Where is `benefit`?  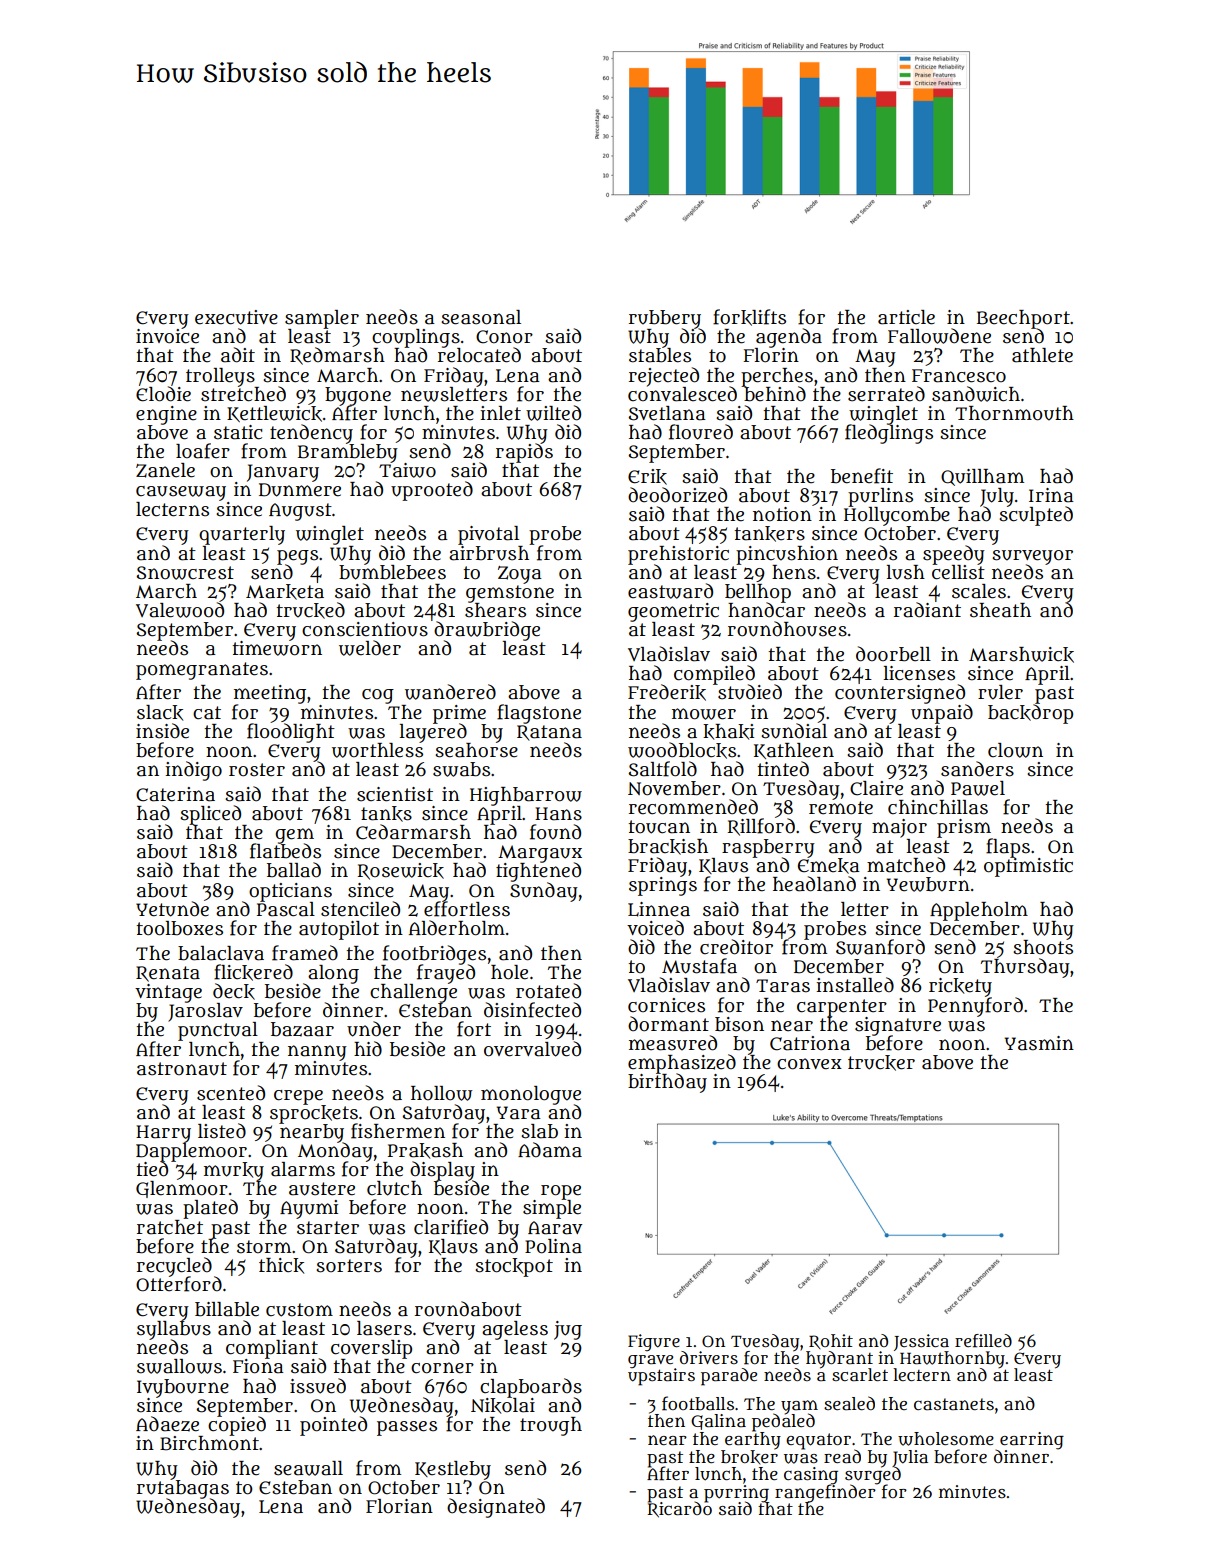 benefit is located at coordinates (862, 476).
